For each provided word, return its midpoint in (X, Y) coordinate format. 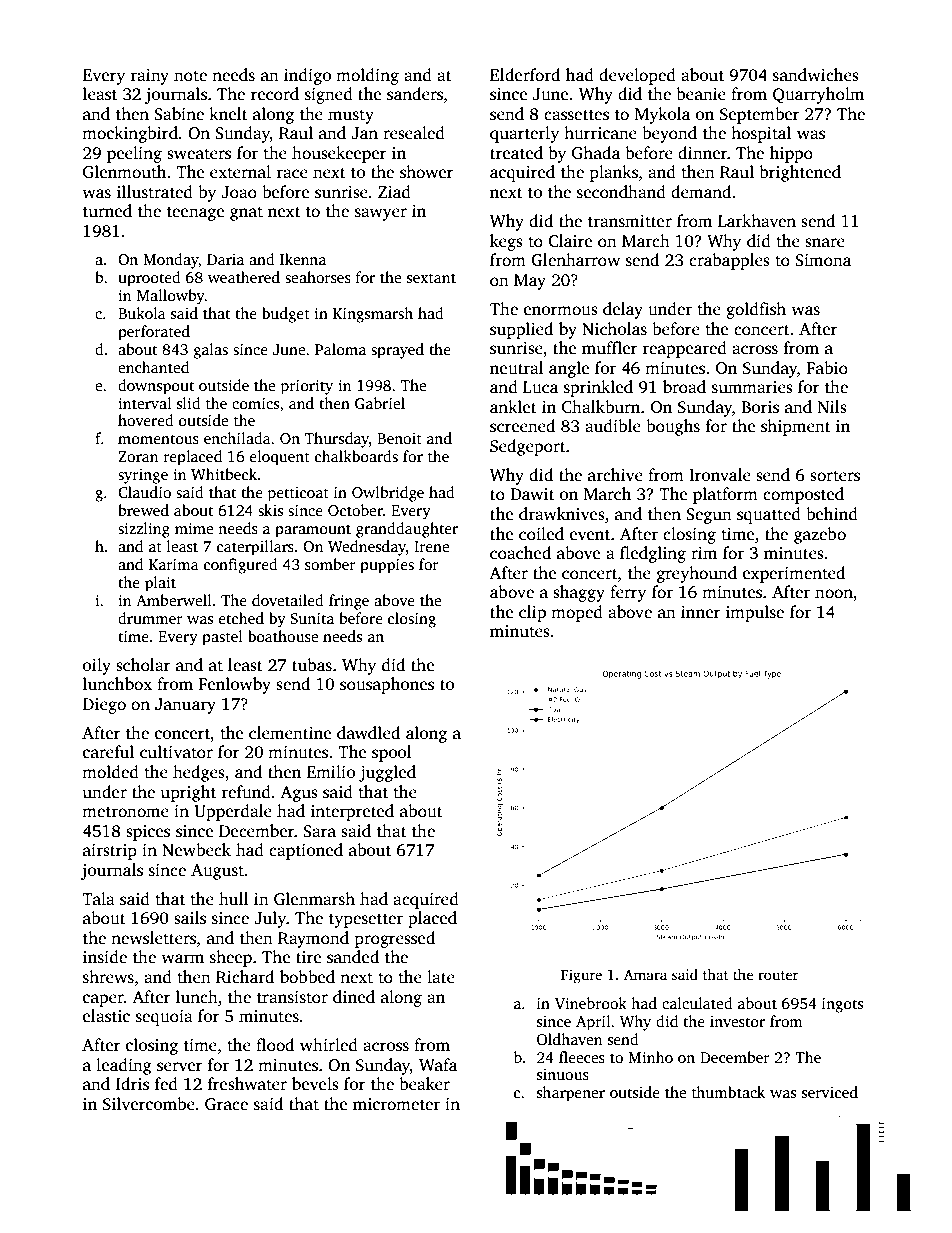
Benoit (399, 438)
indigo (307, 76)
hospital (761, 134)
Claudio (144, 492)
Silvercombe (149, 1104)
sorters (835, 476)
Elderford (525, 75)
